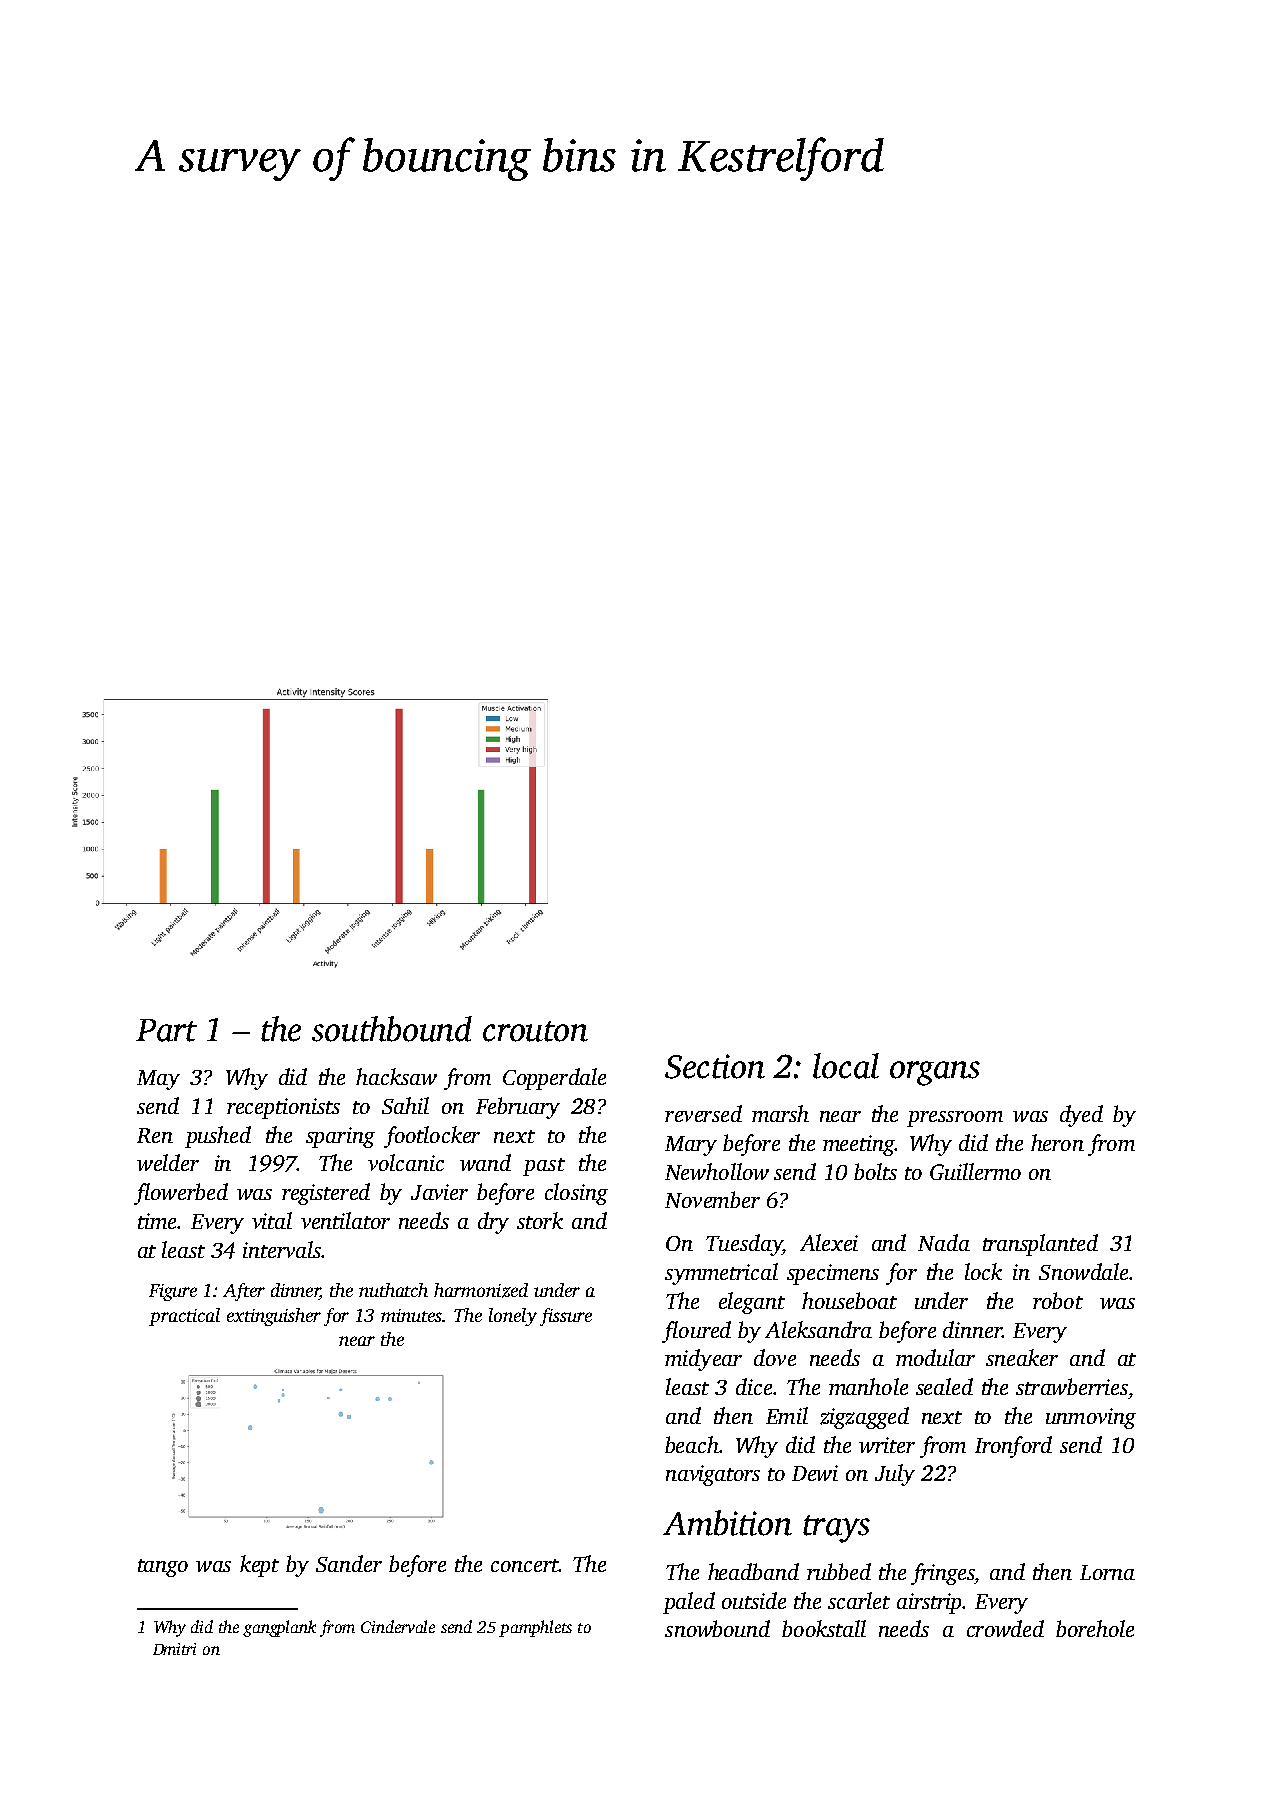 Image resolution: width=1272 pixels, height=1799 pixels. I want to click on Ambition, so click(727, 1523).
